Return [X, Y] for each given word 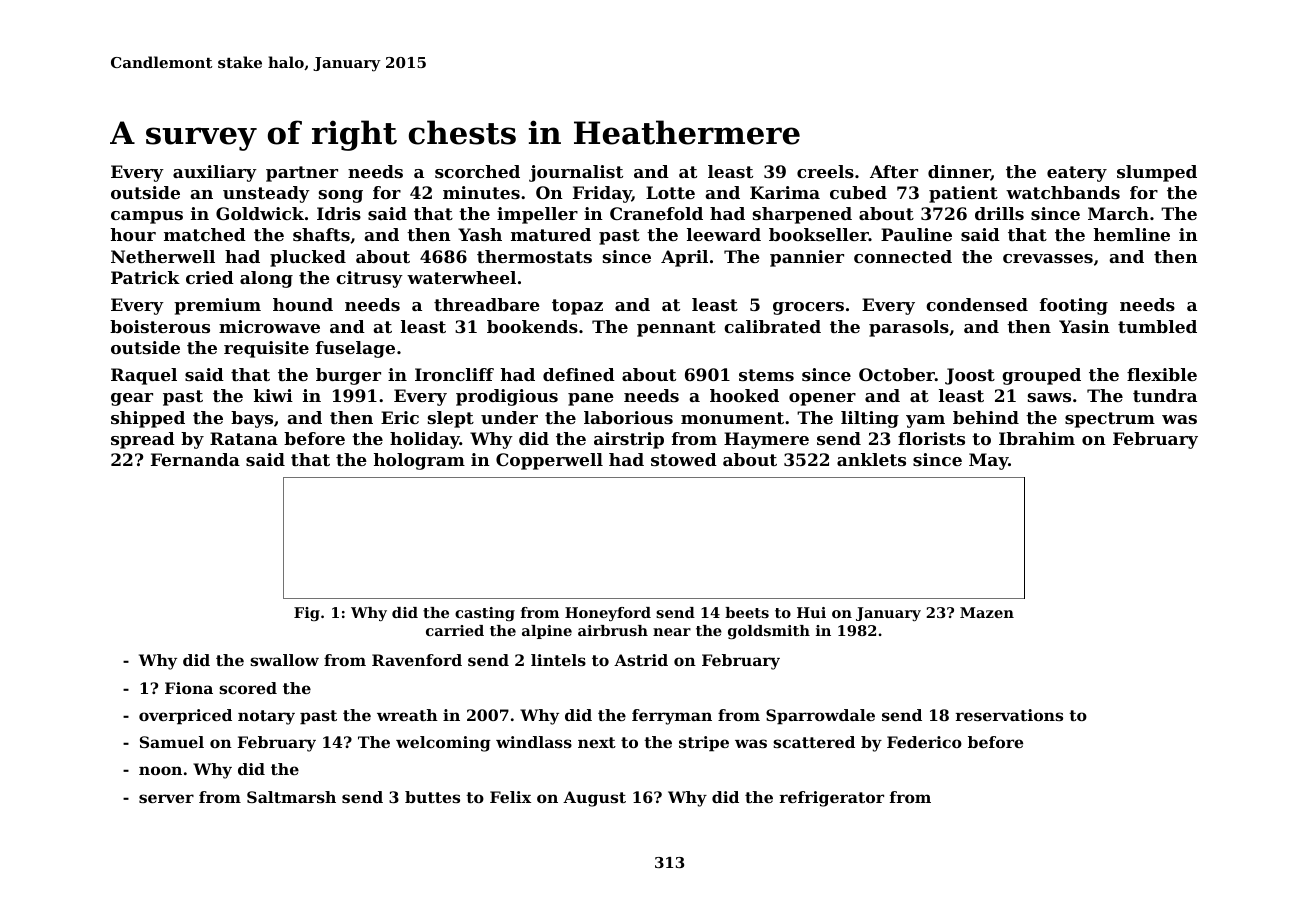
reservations [1009, 715]
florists [931, 438]
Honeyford [608, 614]
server [166, 798]
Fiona [189, 688]
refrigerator [832, 799]
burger [348, 376]
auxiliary [215, 173]
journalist [576, 173]
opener [822, 399]
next [597, 742]
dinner [959, 173]
